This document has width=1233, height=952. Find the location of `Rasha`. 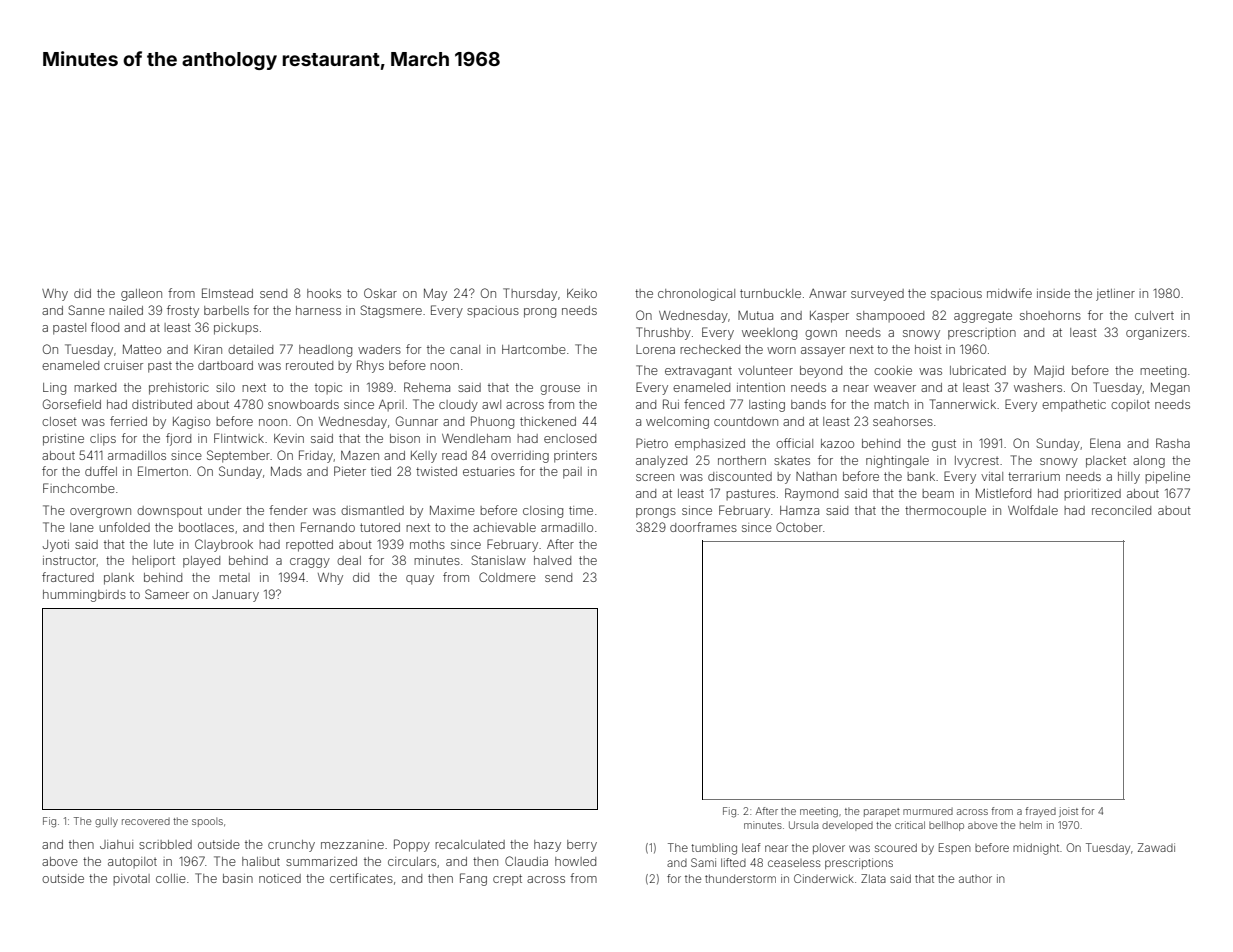

Rasha is located at coordinates (1173, 443).
